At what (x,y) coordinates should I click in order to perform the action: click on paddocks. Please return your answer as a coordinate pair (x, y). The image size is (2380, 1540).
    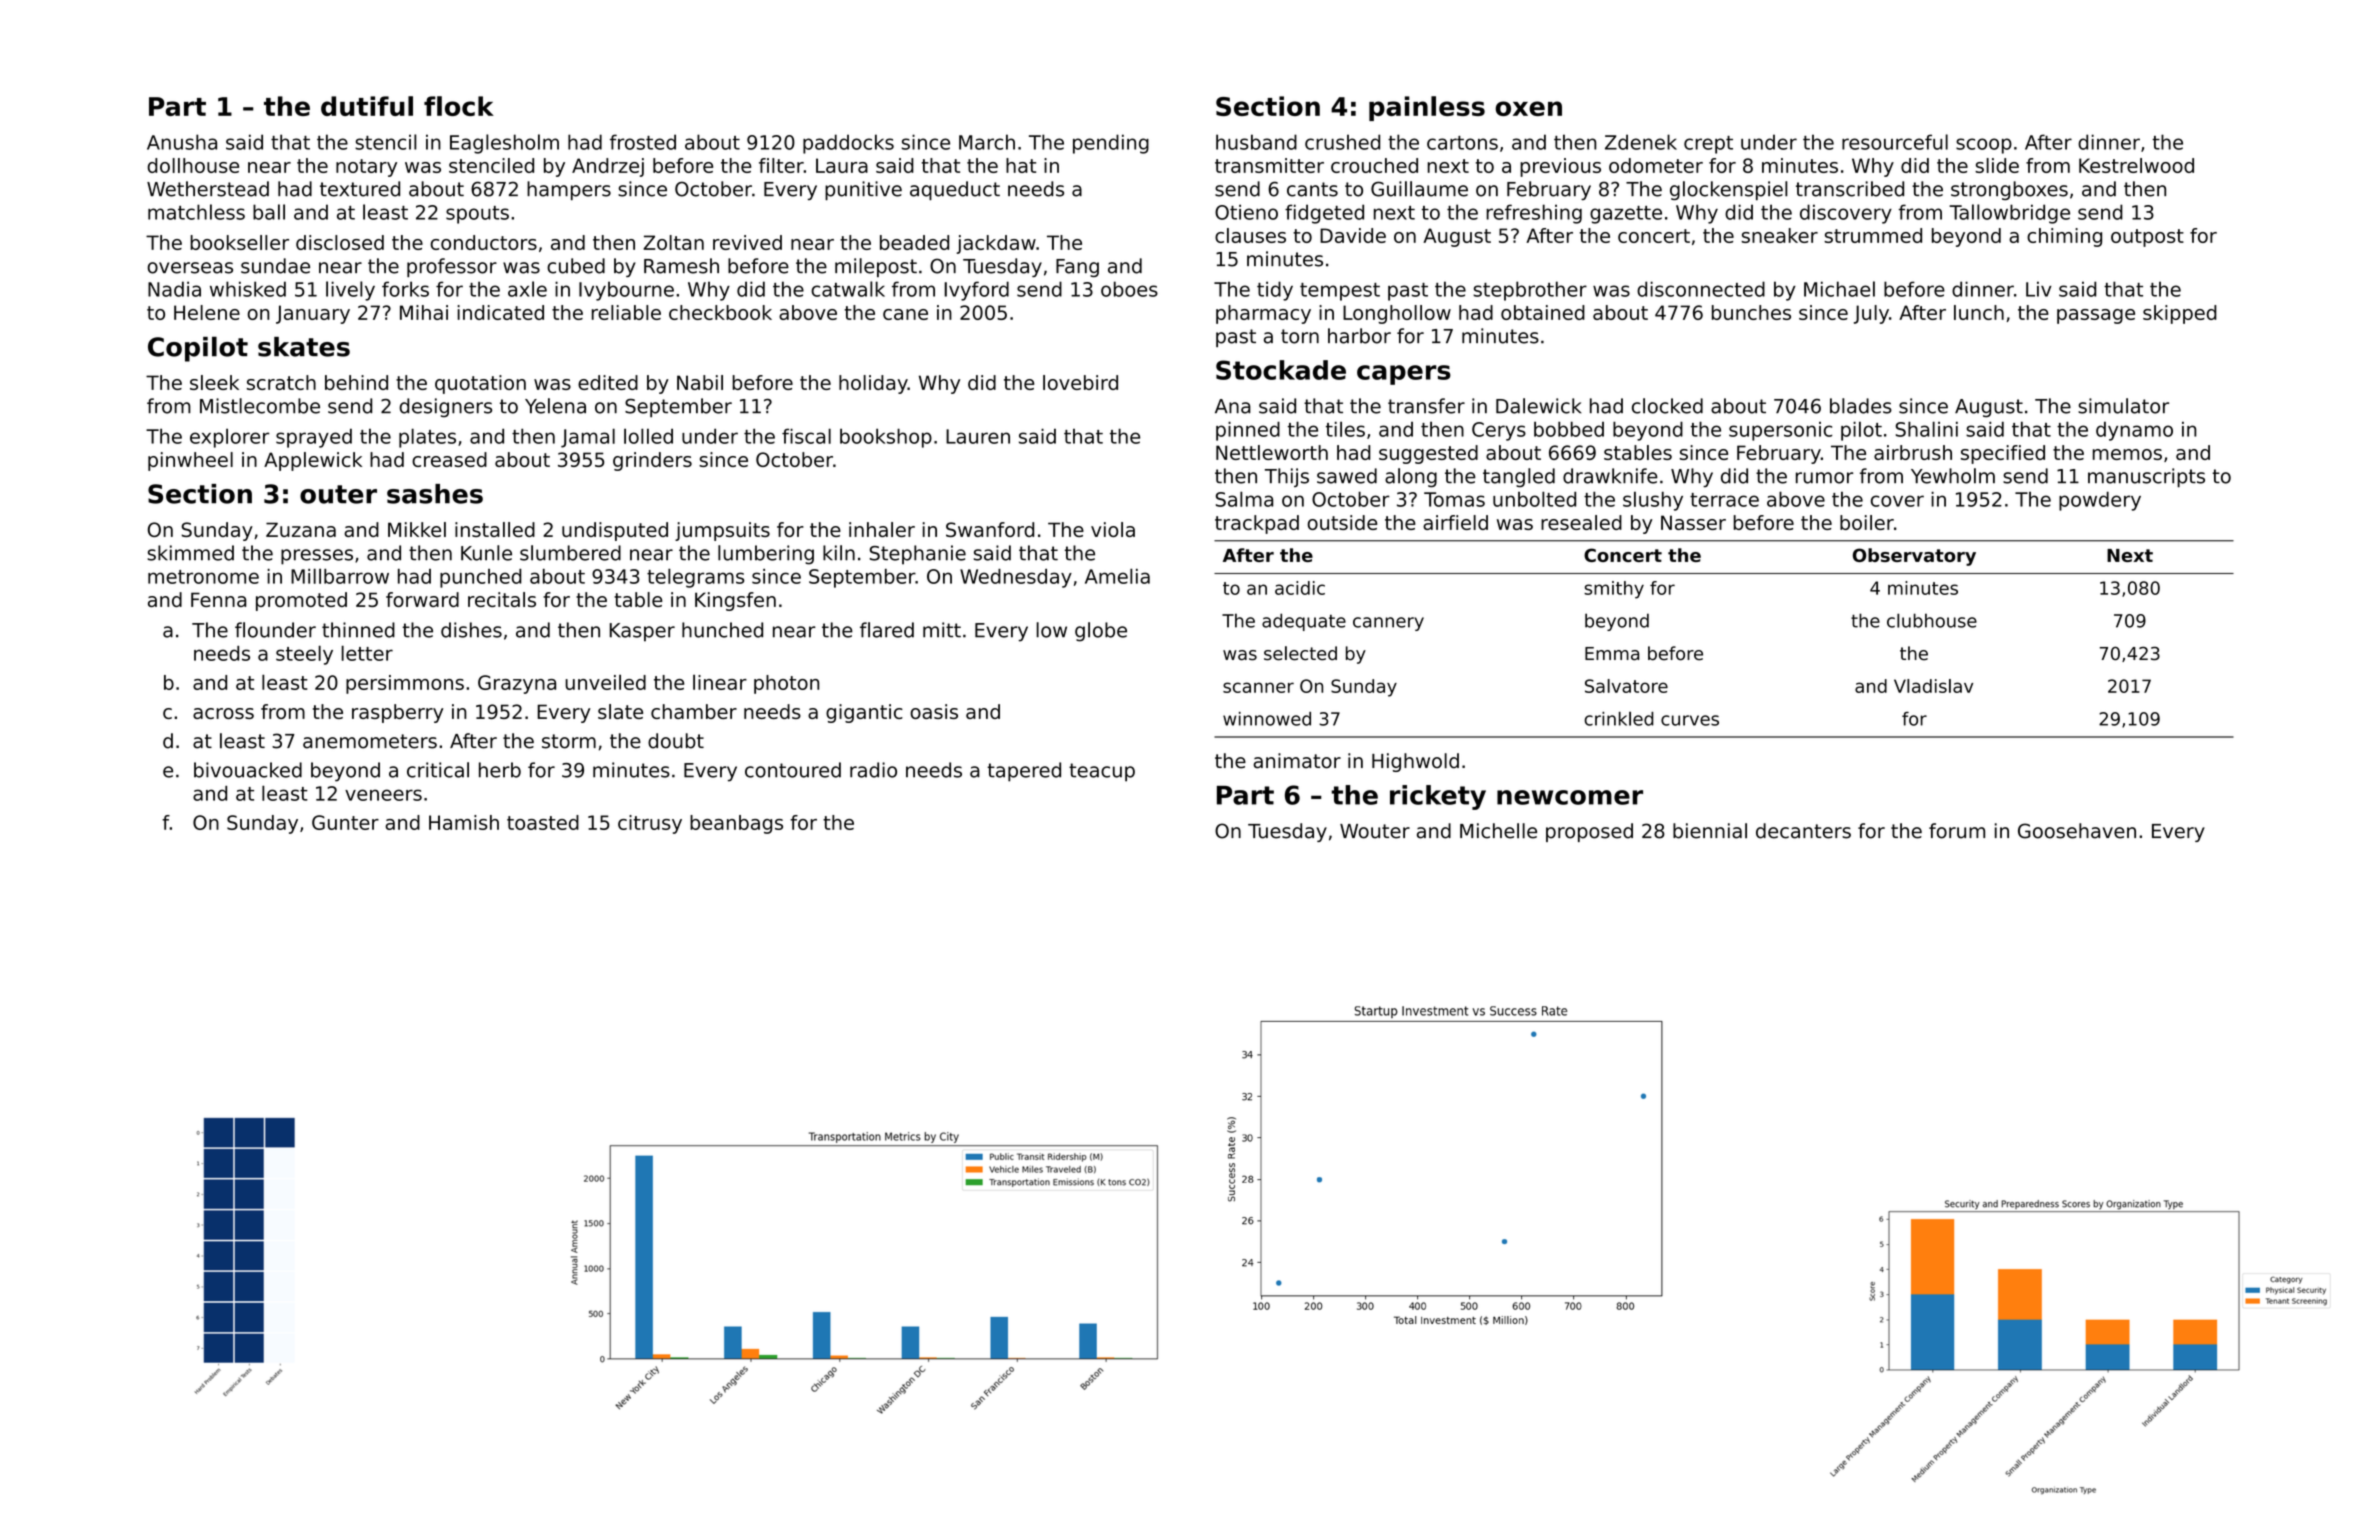
    Looking at the image, I should click on (848, 144).
